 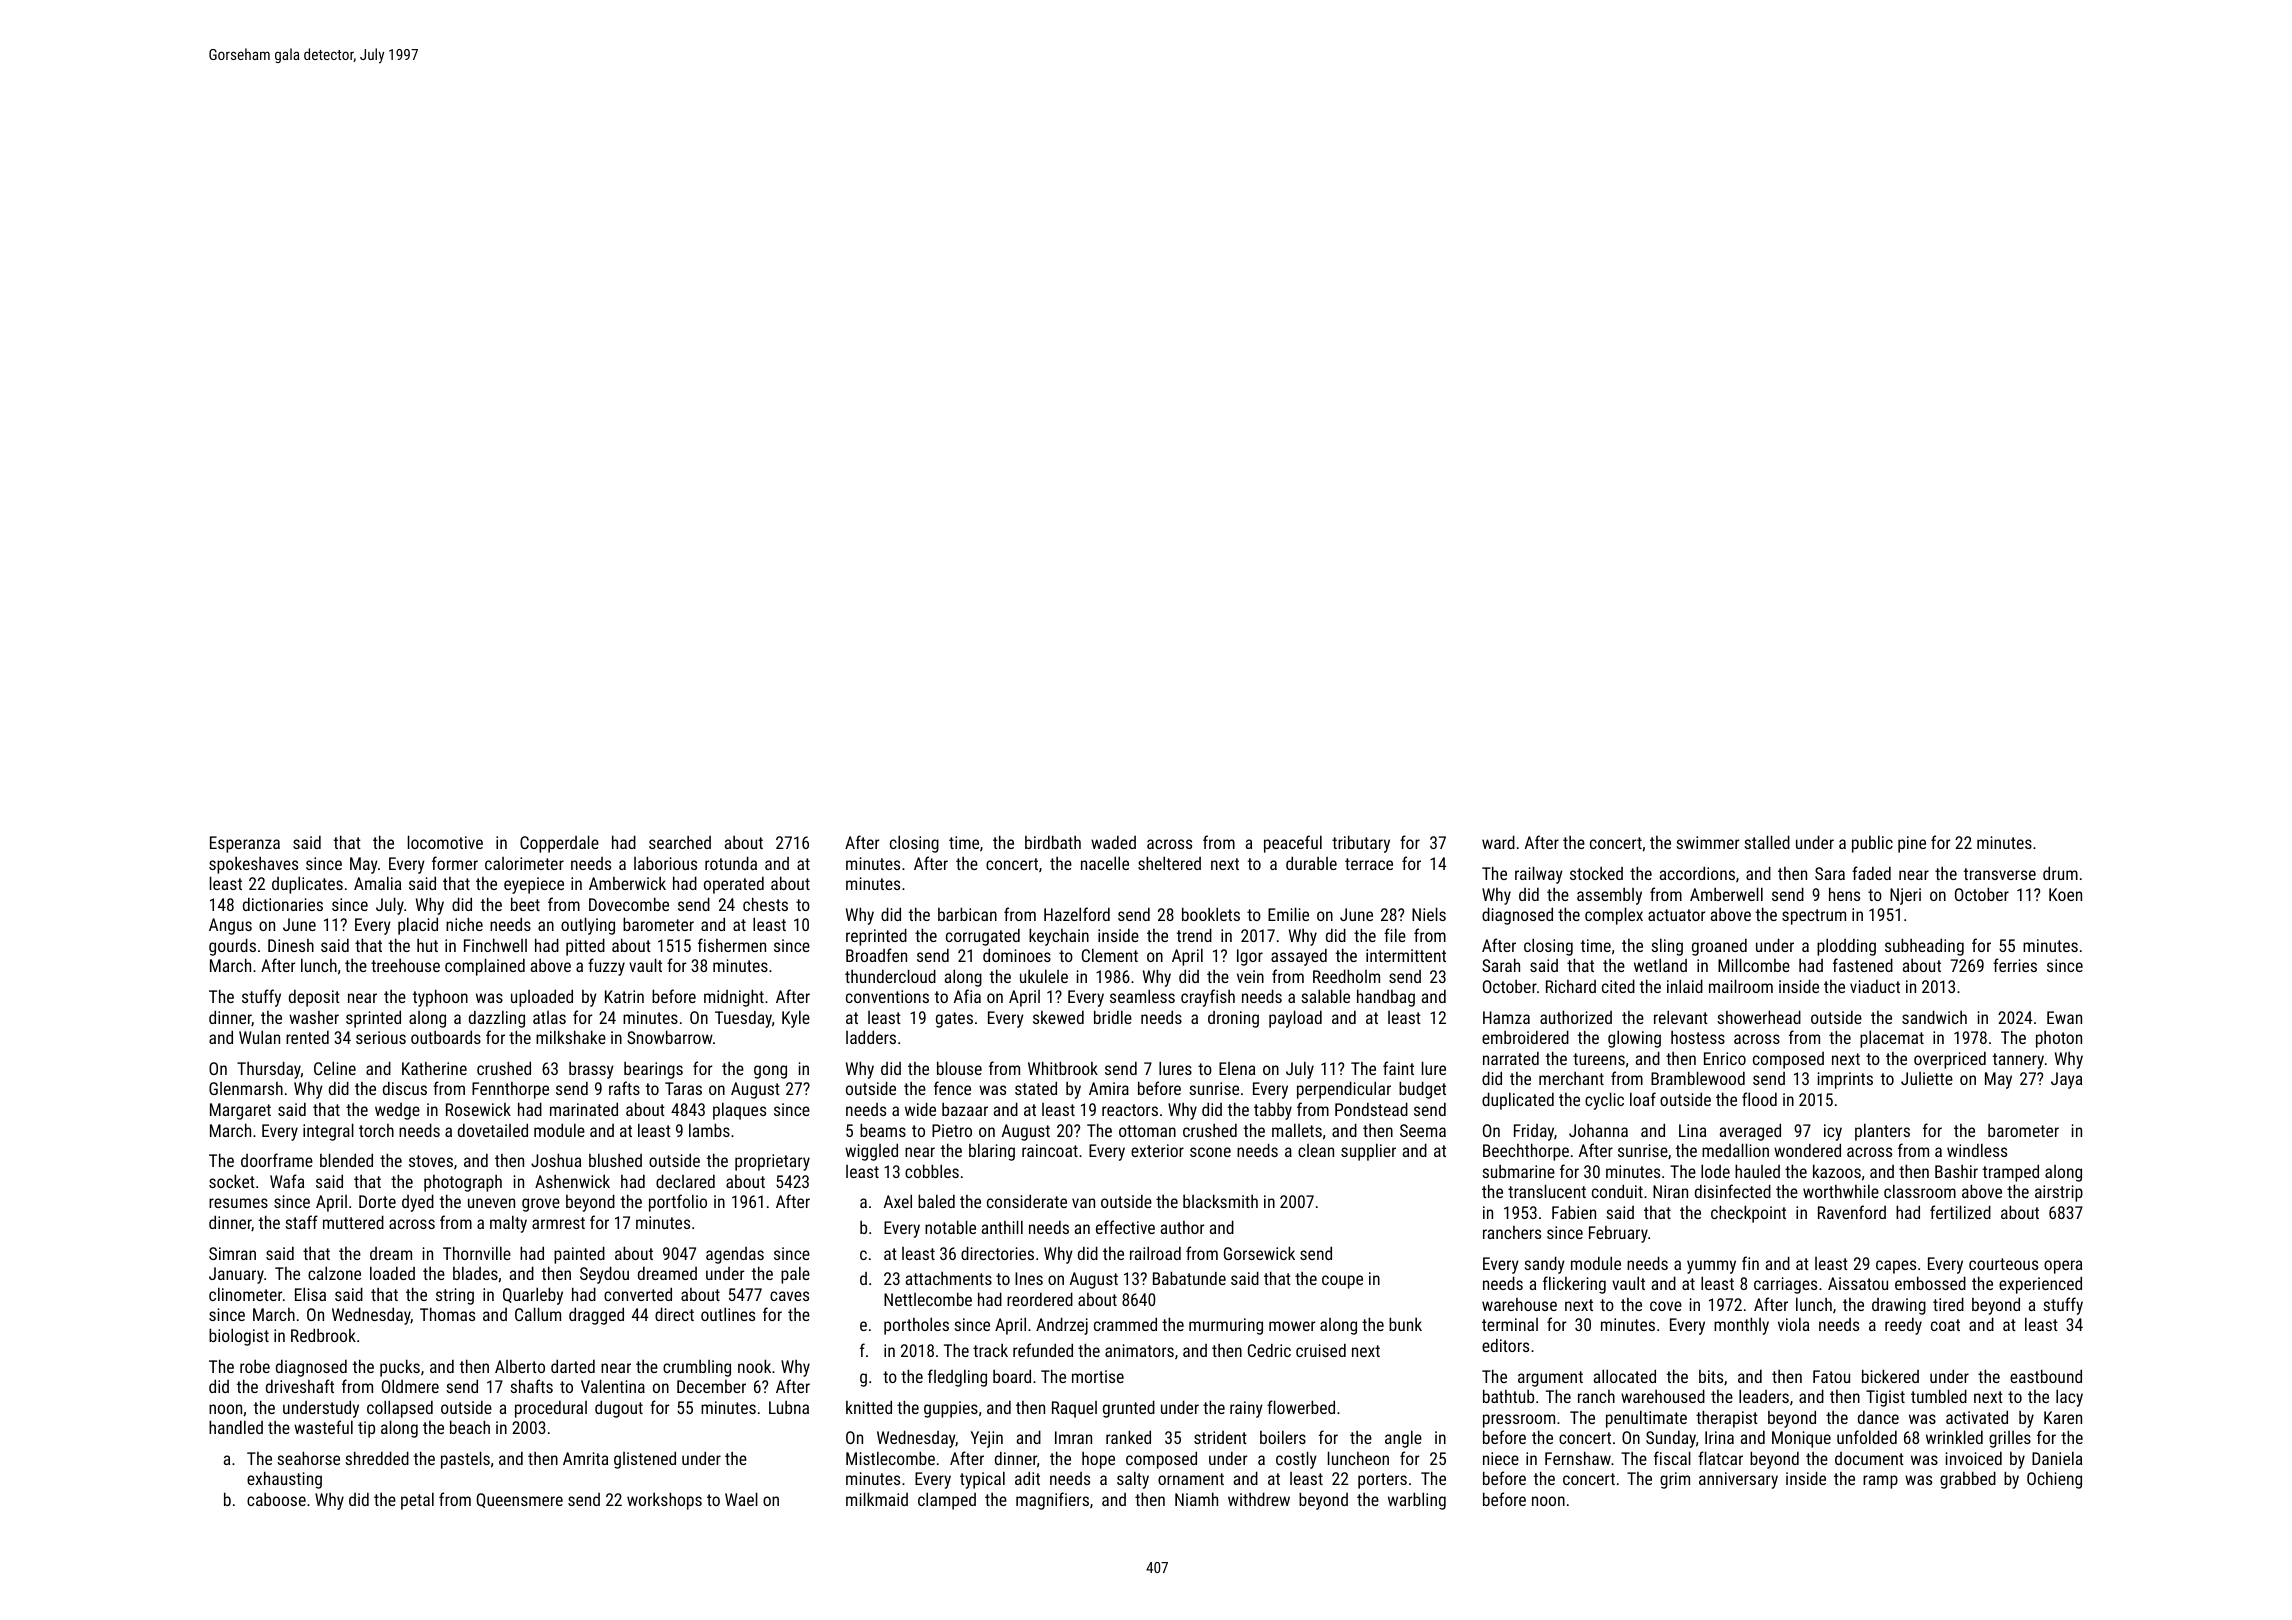 I want to click on Esperanza, so click(x=245, y=844).
